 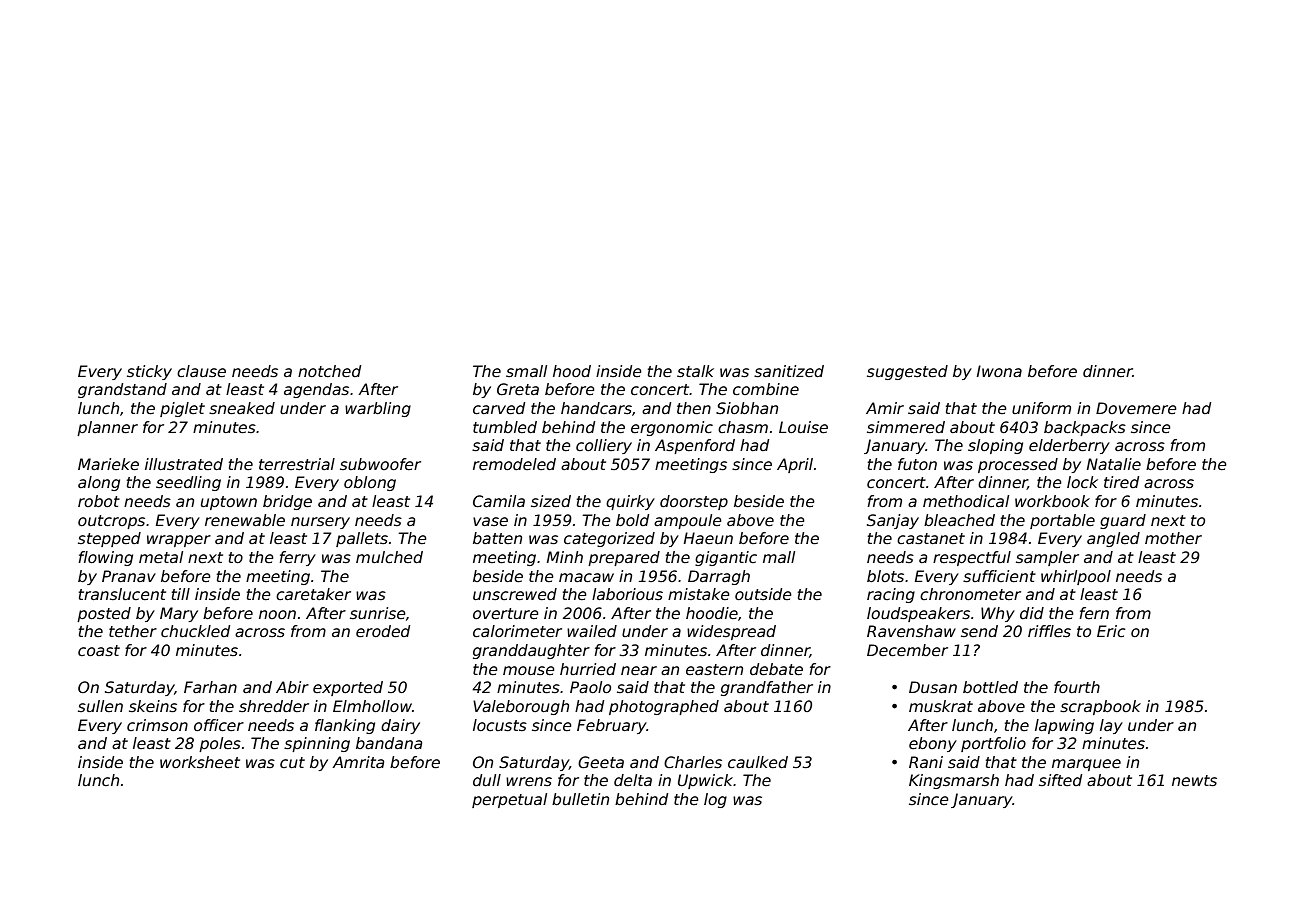 What do you see at coordinates (954, 781) in the page?
I see `Kingsmarsh` at bounding box center [954, 781].
